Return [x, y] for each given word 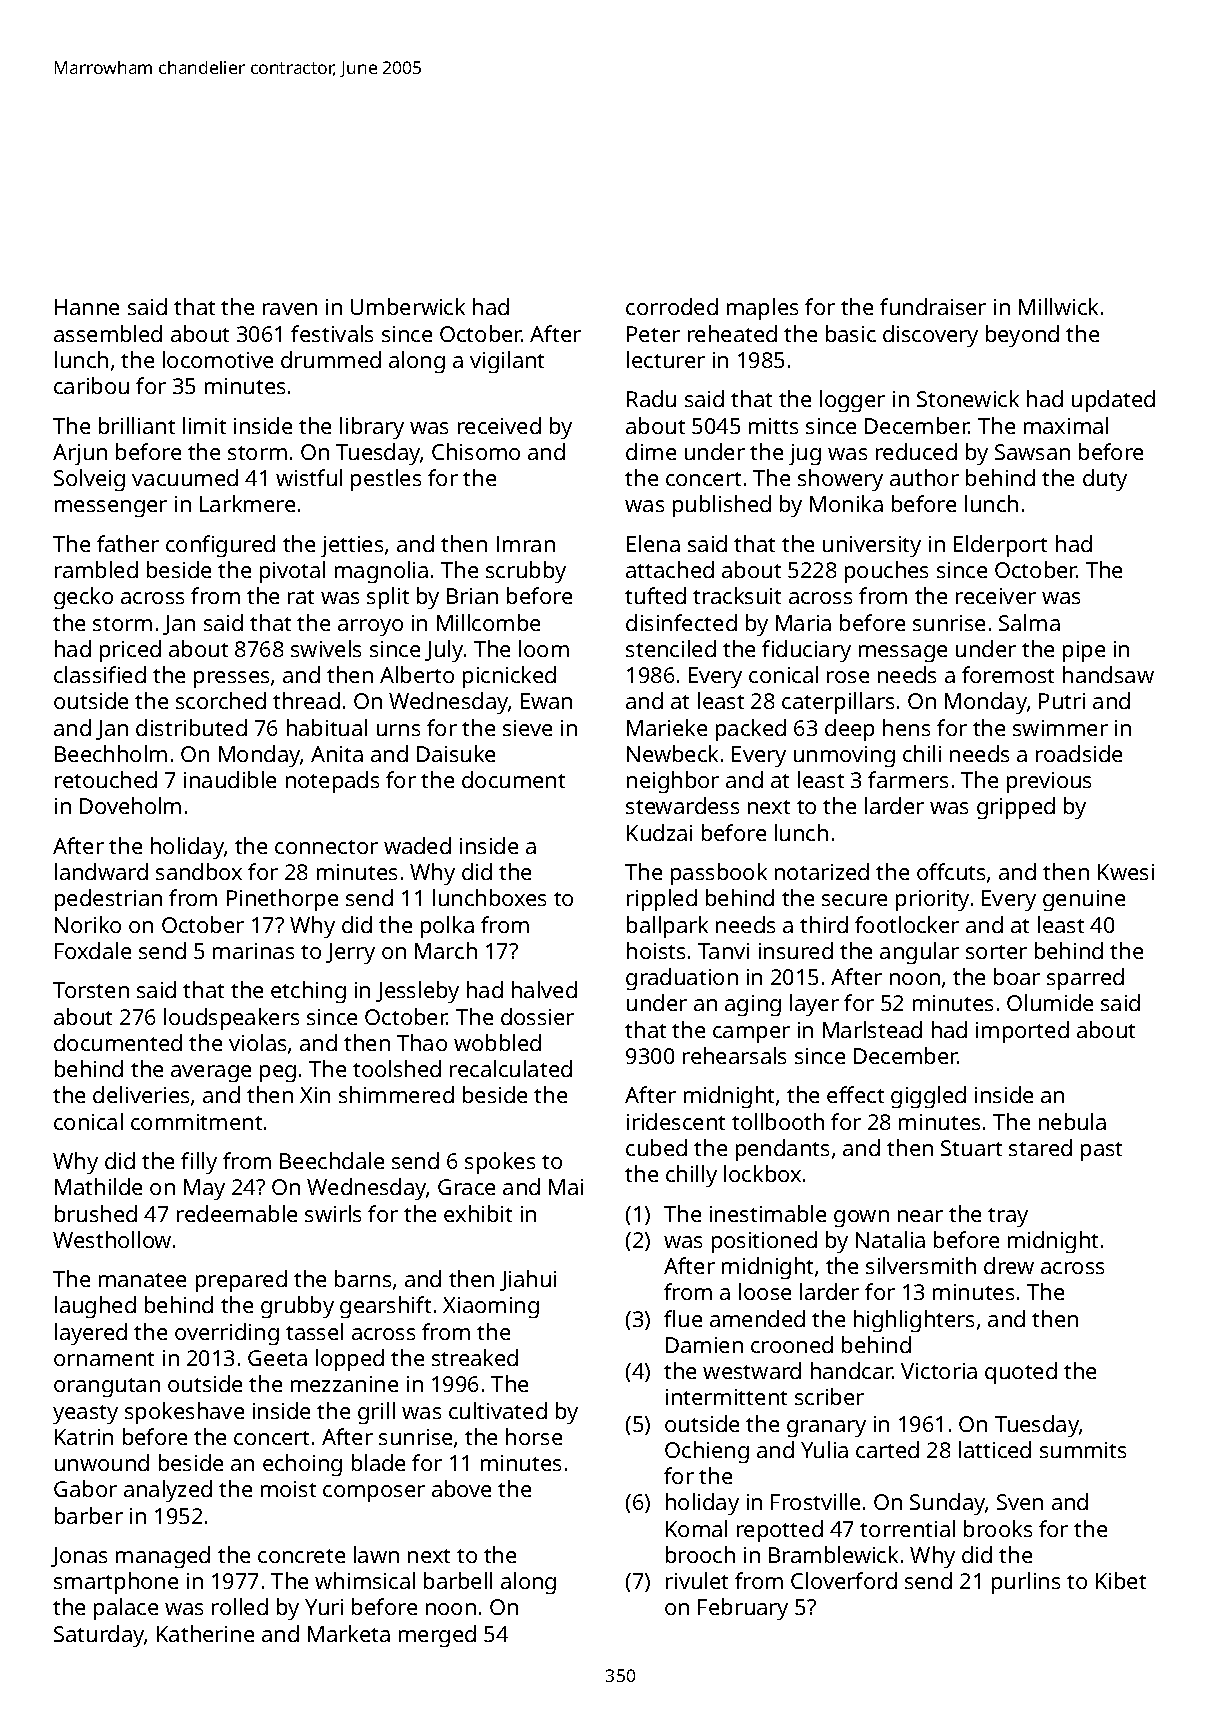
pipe [1084, 651]
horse [534, 1436]
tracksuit [737, 595]
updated [1113, 401]
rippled [662, 900]
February [743, 1609]
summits [1083, 1450]
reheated [732, 333]
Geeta [277, 1358]
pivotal [292, 572]
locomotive [218, 359]
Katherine [205, 1633]
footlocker [907, 924]
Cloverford [844, 1580]
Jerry [350, 953]
